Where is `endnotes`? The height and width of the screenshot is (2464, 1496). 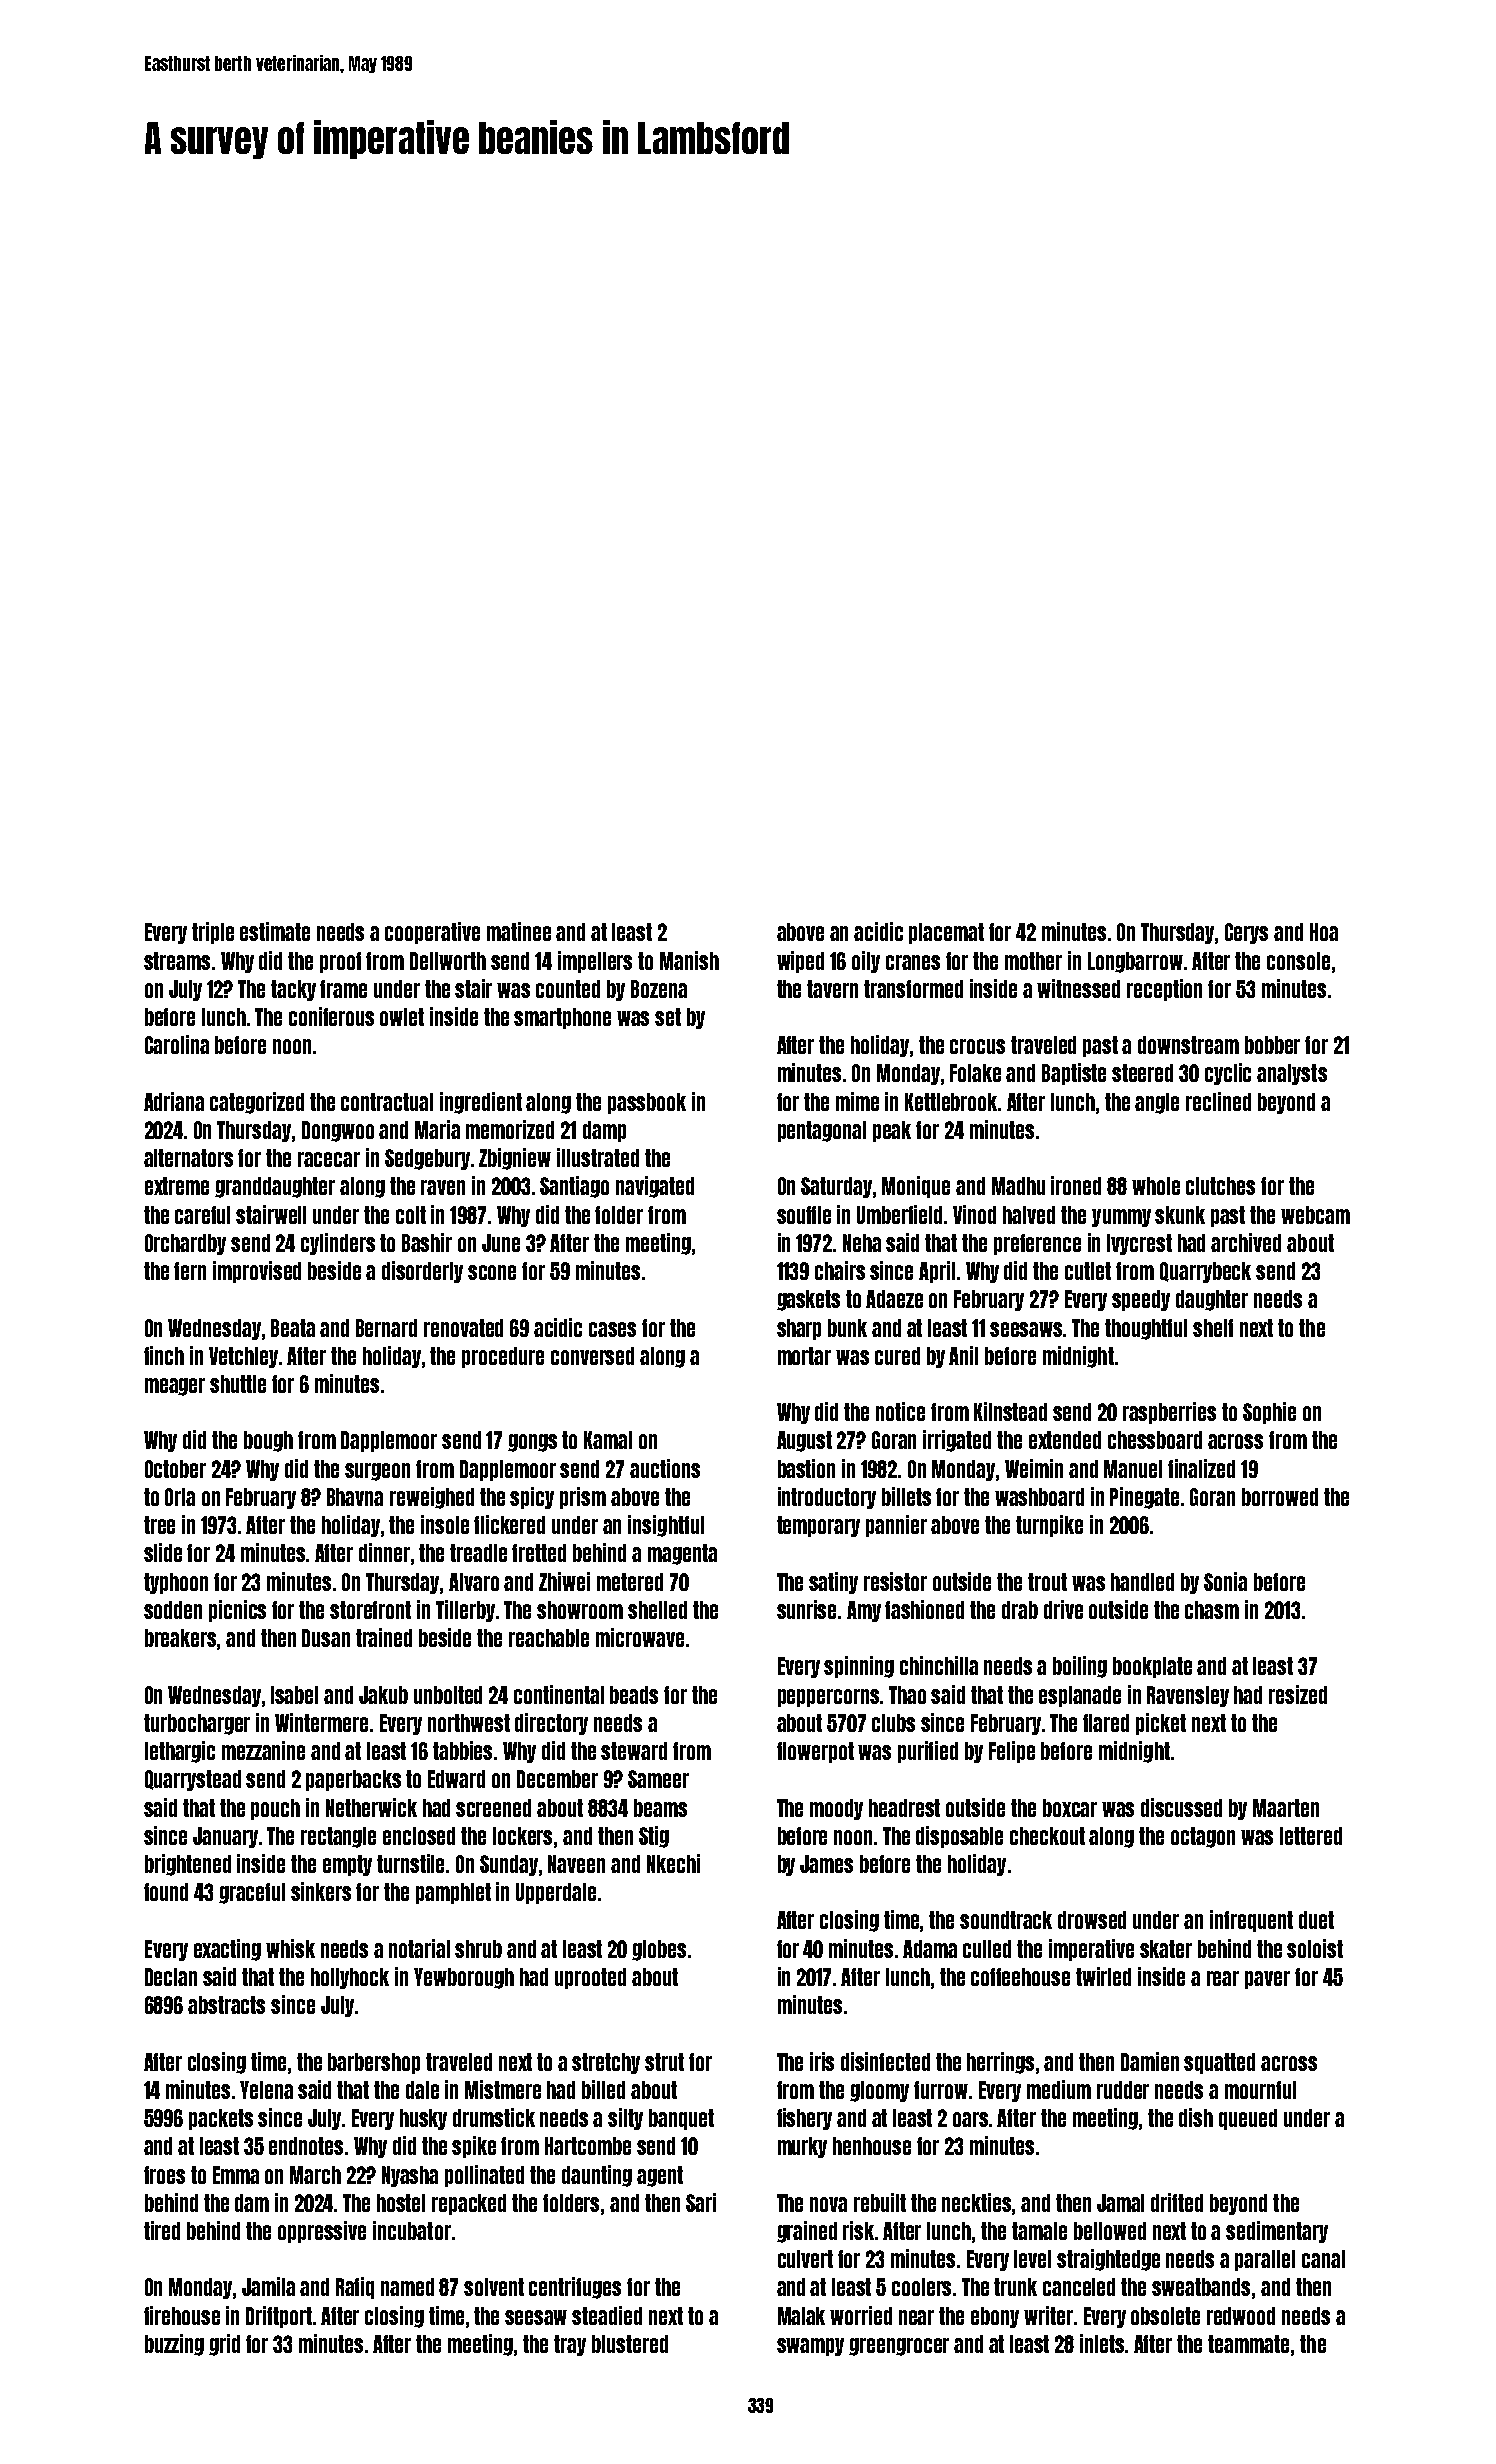 endnotes is located at coordinates (306, 2146).
